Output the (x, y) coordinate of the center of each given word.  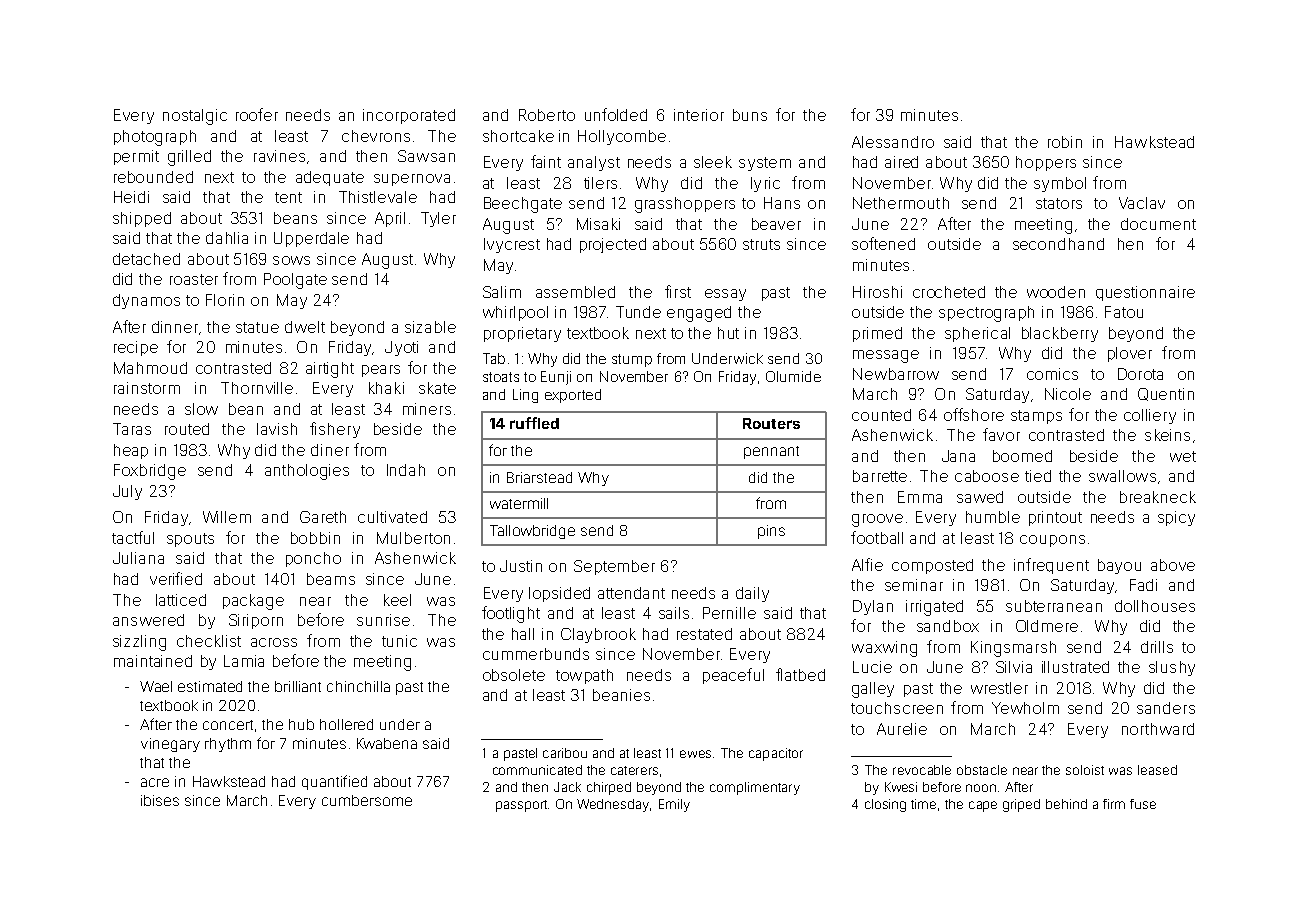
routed (187, 429)
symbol (1060, 184)
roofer (257, 114)
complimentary (755, 788)
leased (1157, 770)
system (765, 164)
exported (573, 396)
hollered (346, 724)
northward (1158, 729)
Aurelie (902, 729)
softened (883, 243)
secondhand (1058, 244)
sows (291, 260)
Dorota (1140, 374)
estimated (210, 686)
